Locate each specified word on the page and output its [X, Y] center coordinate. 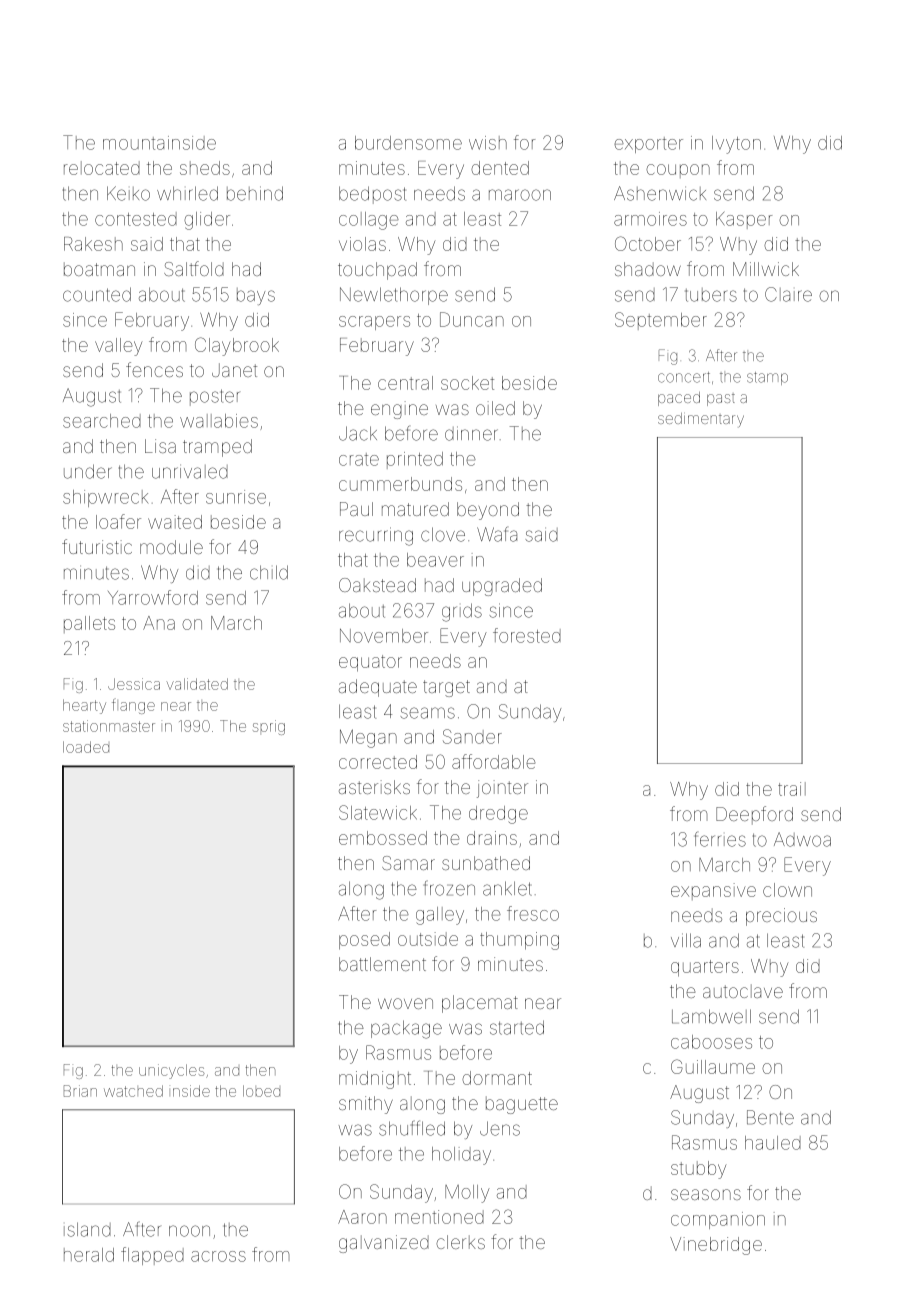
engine [399, 410]
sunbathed [486, 863]
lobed [261, 1091]
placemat [480, 1004]
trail [792, 789]
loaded [86, 747]
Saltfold [194, 268]
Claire [788, 294]
